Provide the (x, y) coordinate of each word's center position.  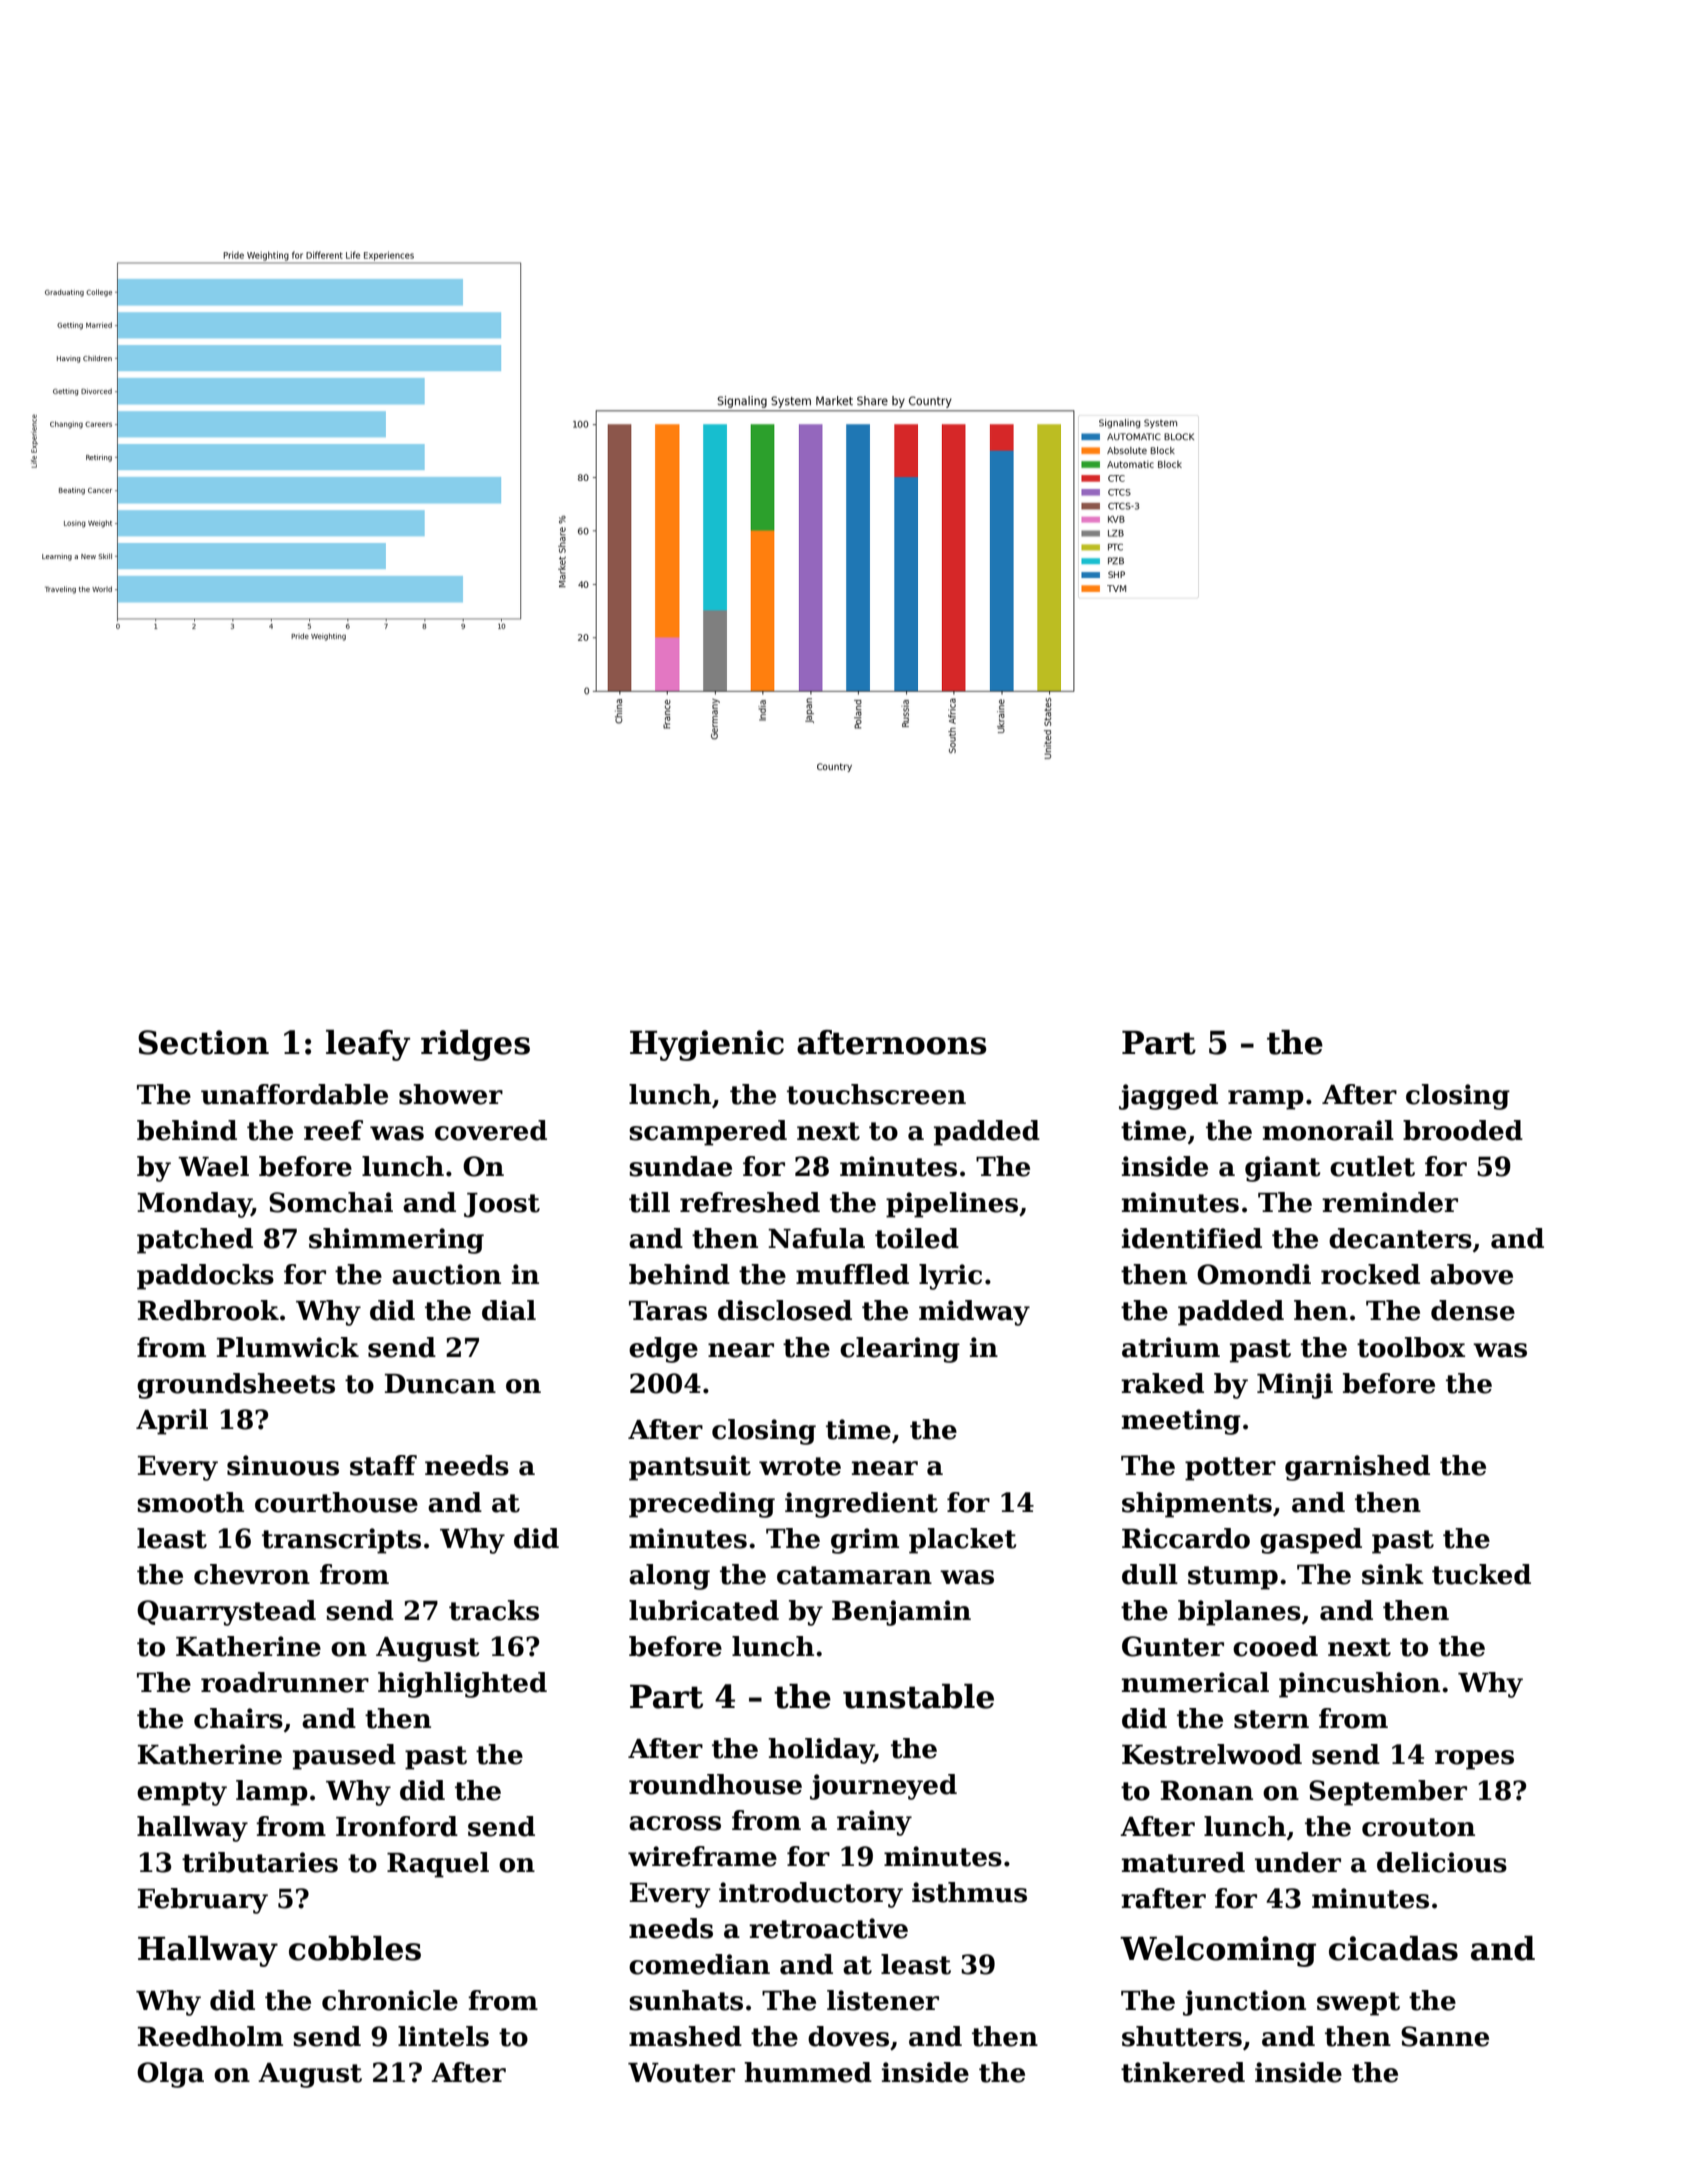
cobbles (355, 1948)
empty (182, 1794)
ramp (1266, 1100)
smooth (190, 1502)
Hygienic (707, 1045)
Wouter (681, 2073)
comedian (699, 1964)
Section (203, 1042)
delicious (1442, 1862)
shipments (1197, 1505)
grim (865, 1541)
